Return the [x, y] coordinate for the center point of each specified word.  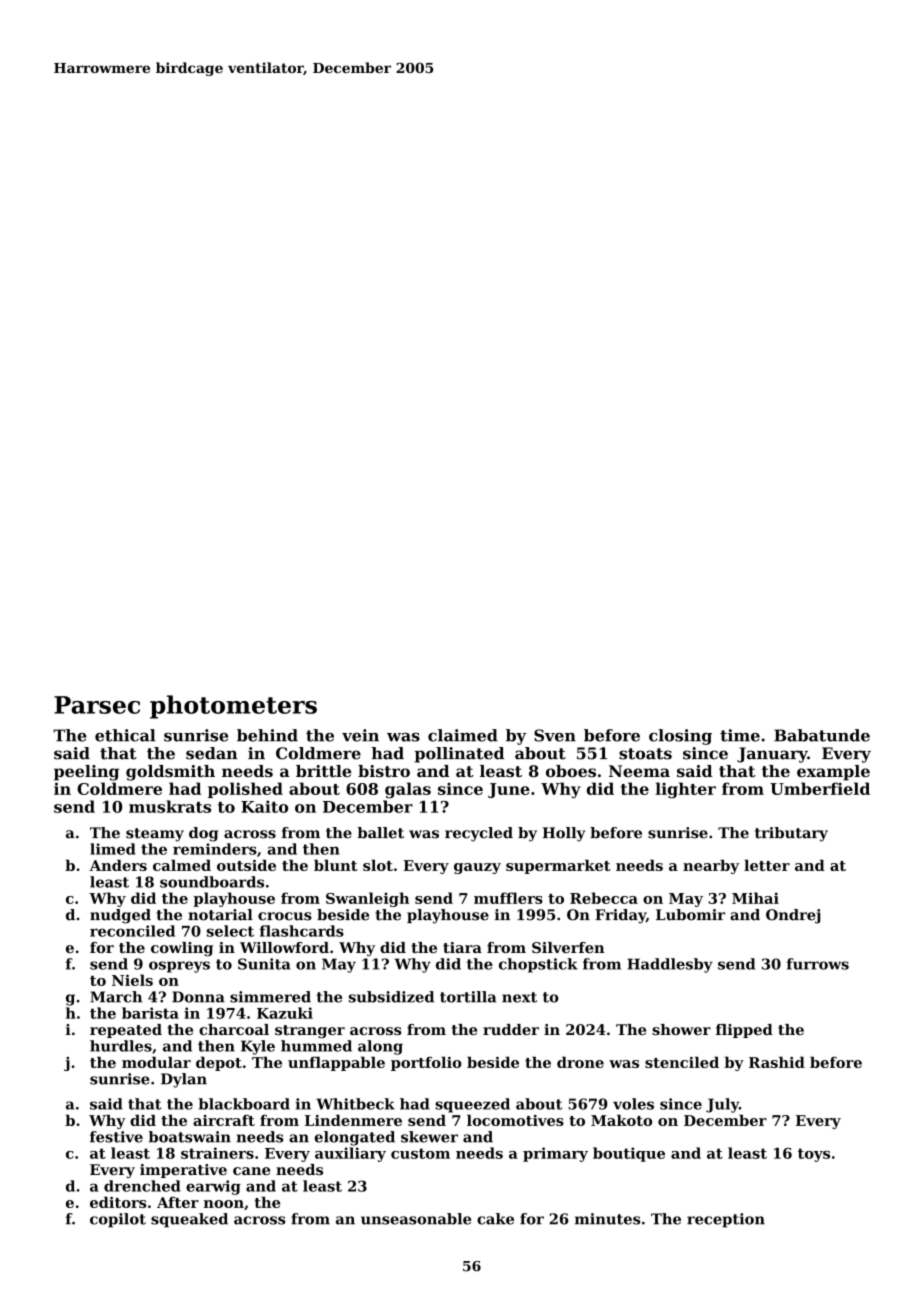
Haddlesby [670, 965]
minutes [607, 1219]
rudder [511, 1029]
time [740, 735]
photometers [233, 707]
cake [495, 1219]
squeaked [189, 1220]
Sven [555, 735]
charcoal [234, 1029]
